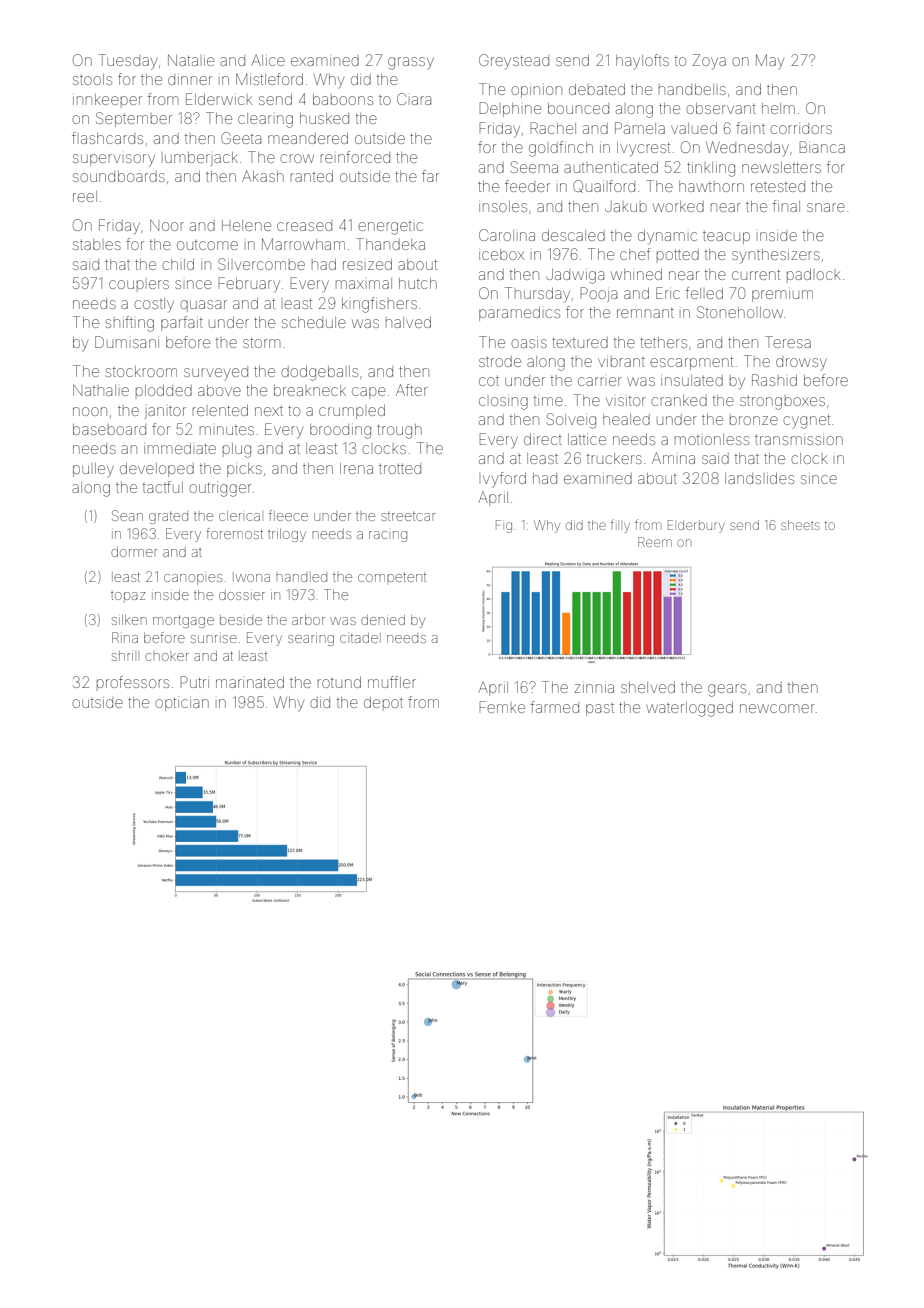  I want to click on Greystead, so click(514, 62).
